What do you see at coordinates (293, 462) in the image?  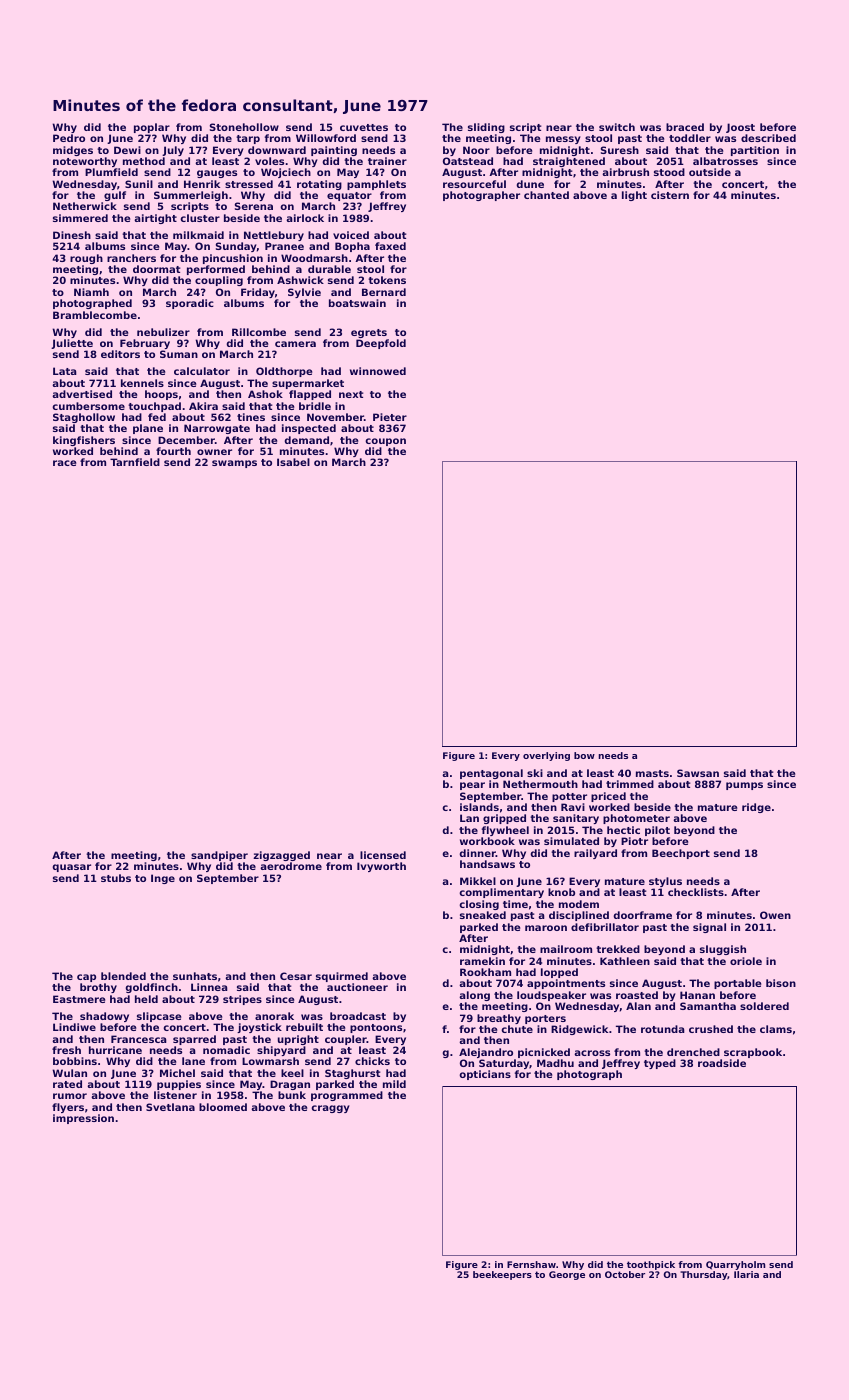 I see `Isabel` at bounding box center [293, 462].
